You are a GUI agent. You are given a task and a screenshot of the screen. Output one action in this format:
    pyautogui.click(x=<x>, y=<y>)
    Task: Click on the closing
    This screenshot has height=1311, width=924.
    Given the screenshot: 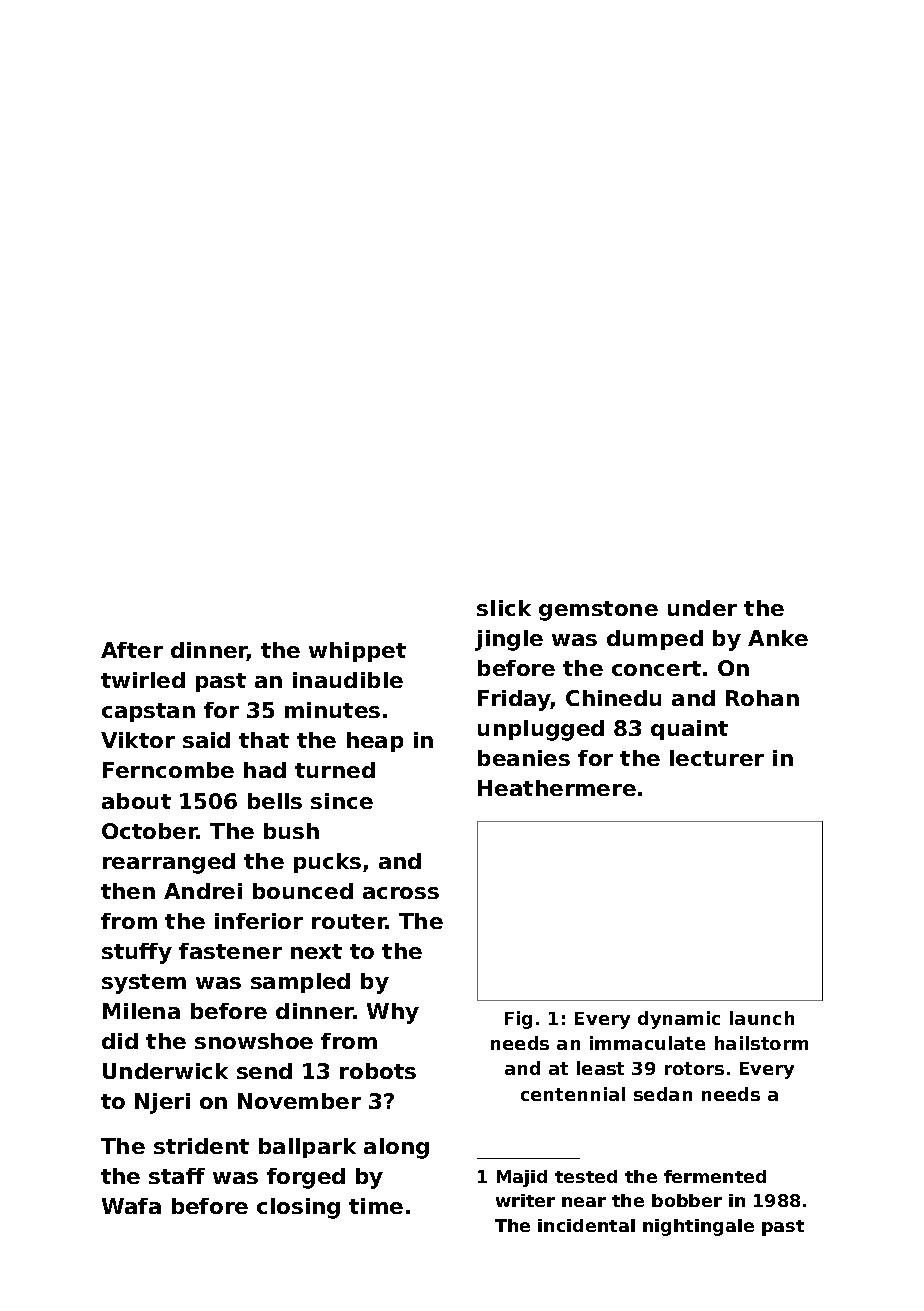 What is the action you would take?
    pyautogui.click(x=298, y=1208)
